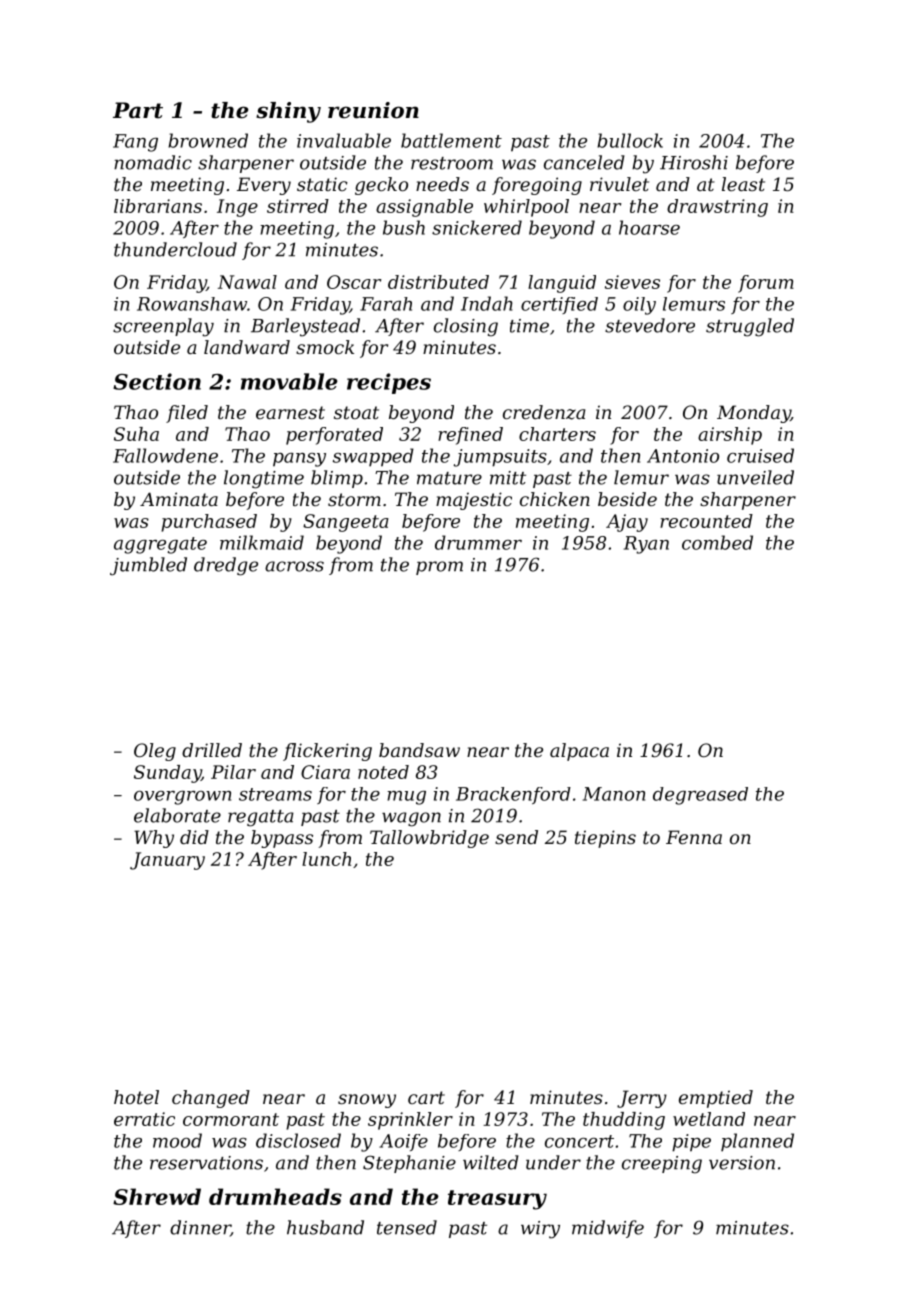  What do you see at coordinates (373, 110) in the document?
I see `reunion` at bounding box center [373, 110].
